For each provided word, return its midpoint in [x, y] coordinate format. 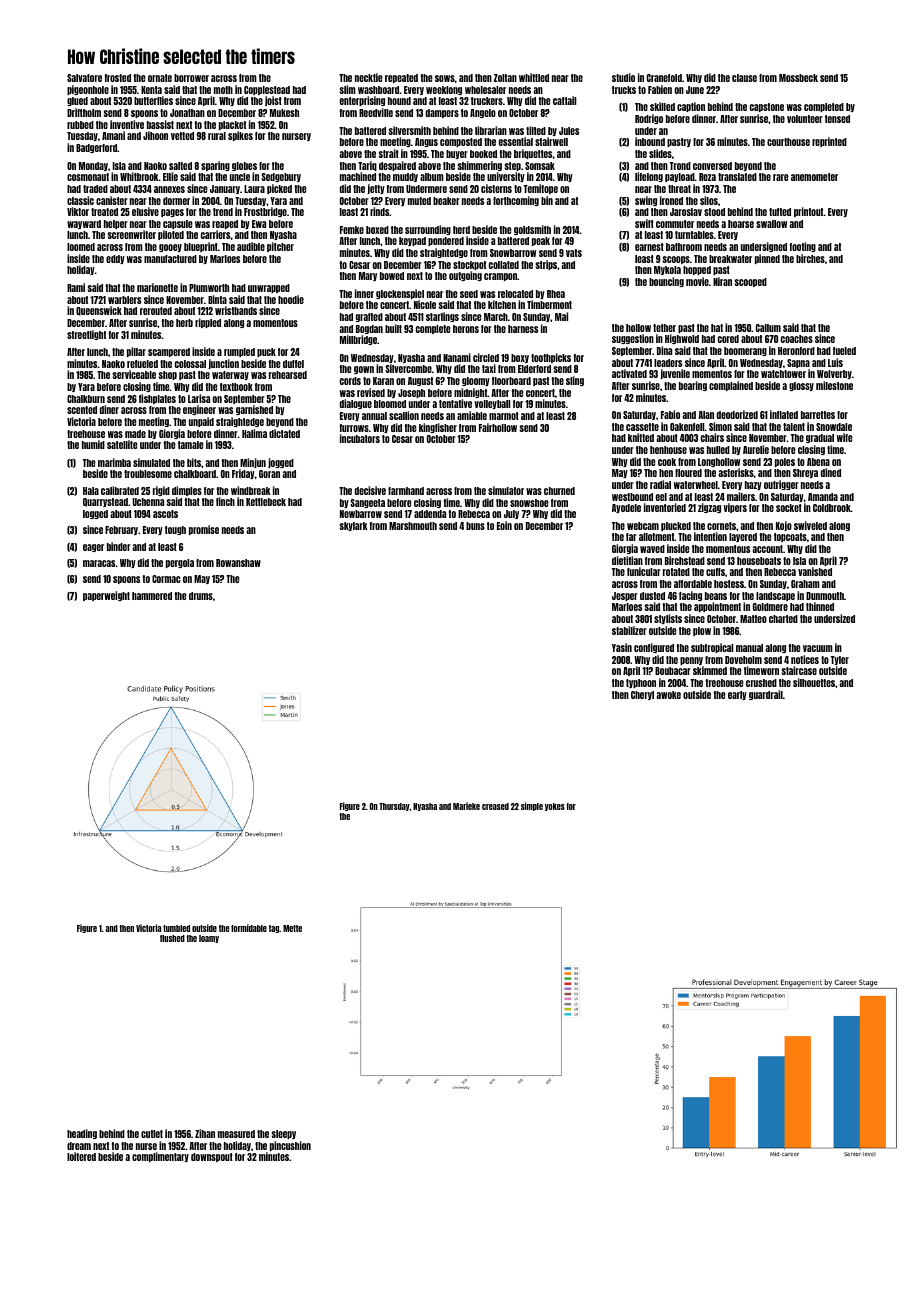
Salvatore [84, 78]
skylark [353, 526]
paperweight [106, 596]
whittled [534, 77]
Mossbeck [798, 78]
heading [82, 1134]
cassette [642, 427]
